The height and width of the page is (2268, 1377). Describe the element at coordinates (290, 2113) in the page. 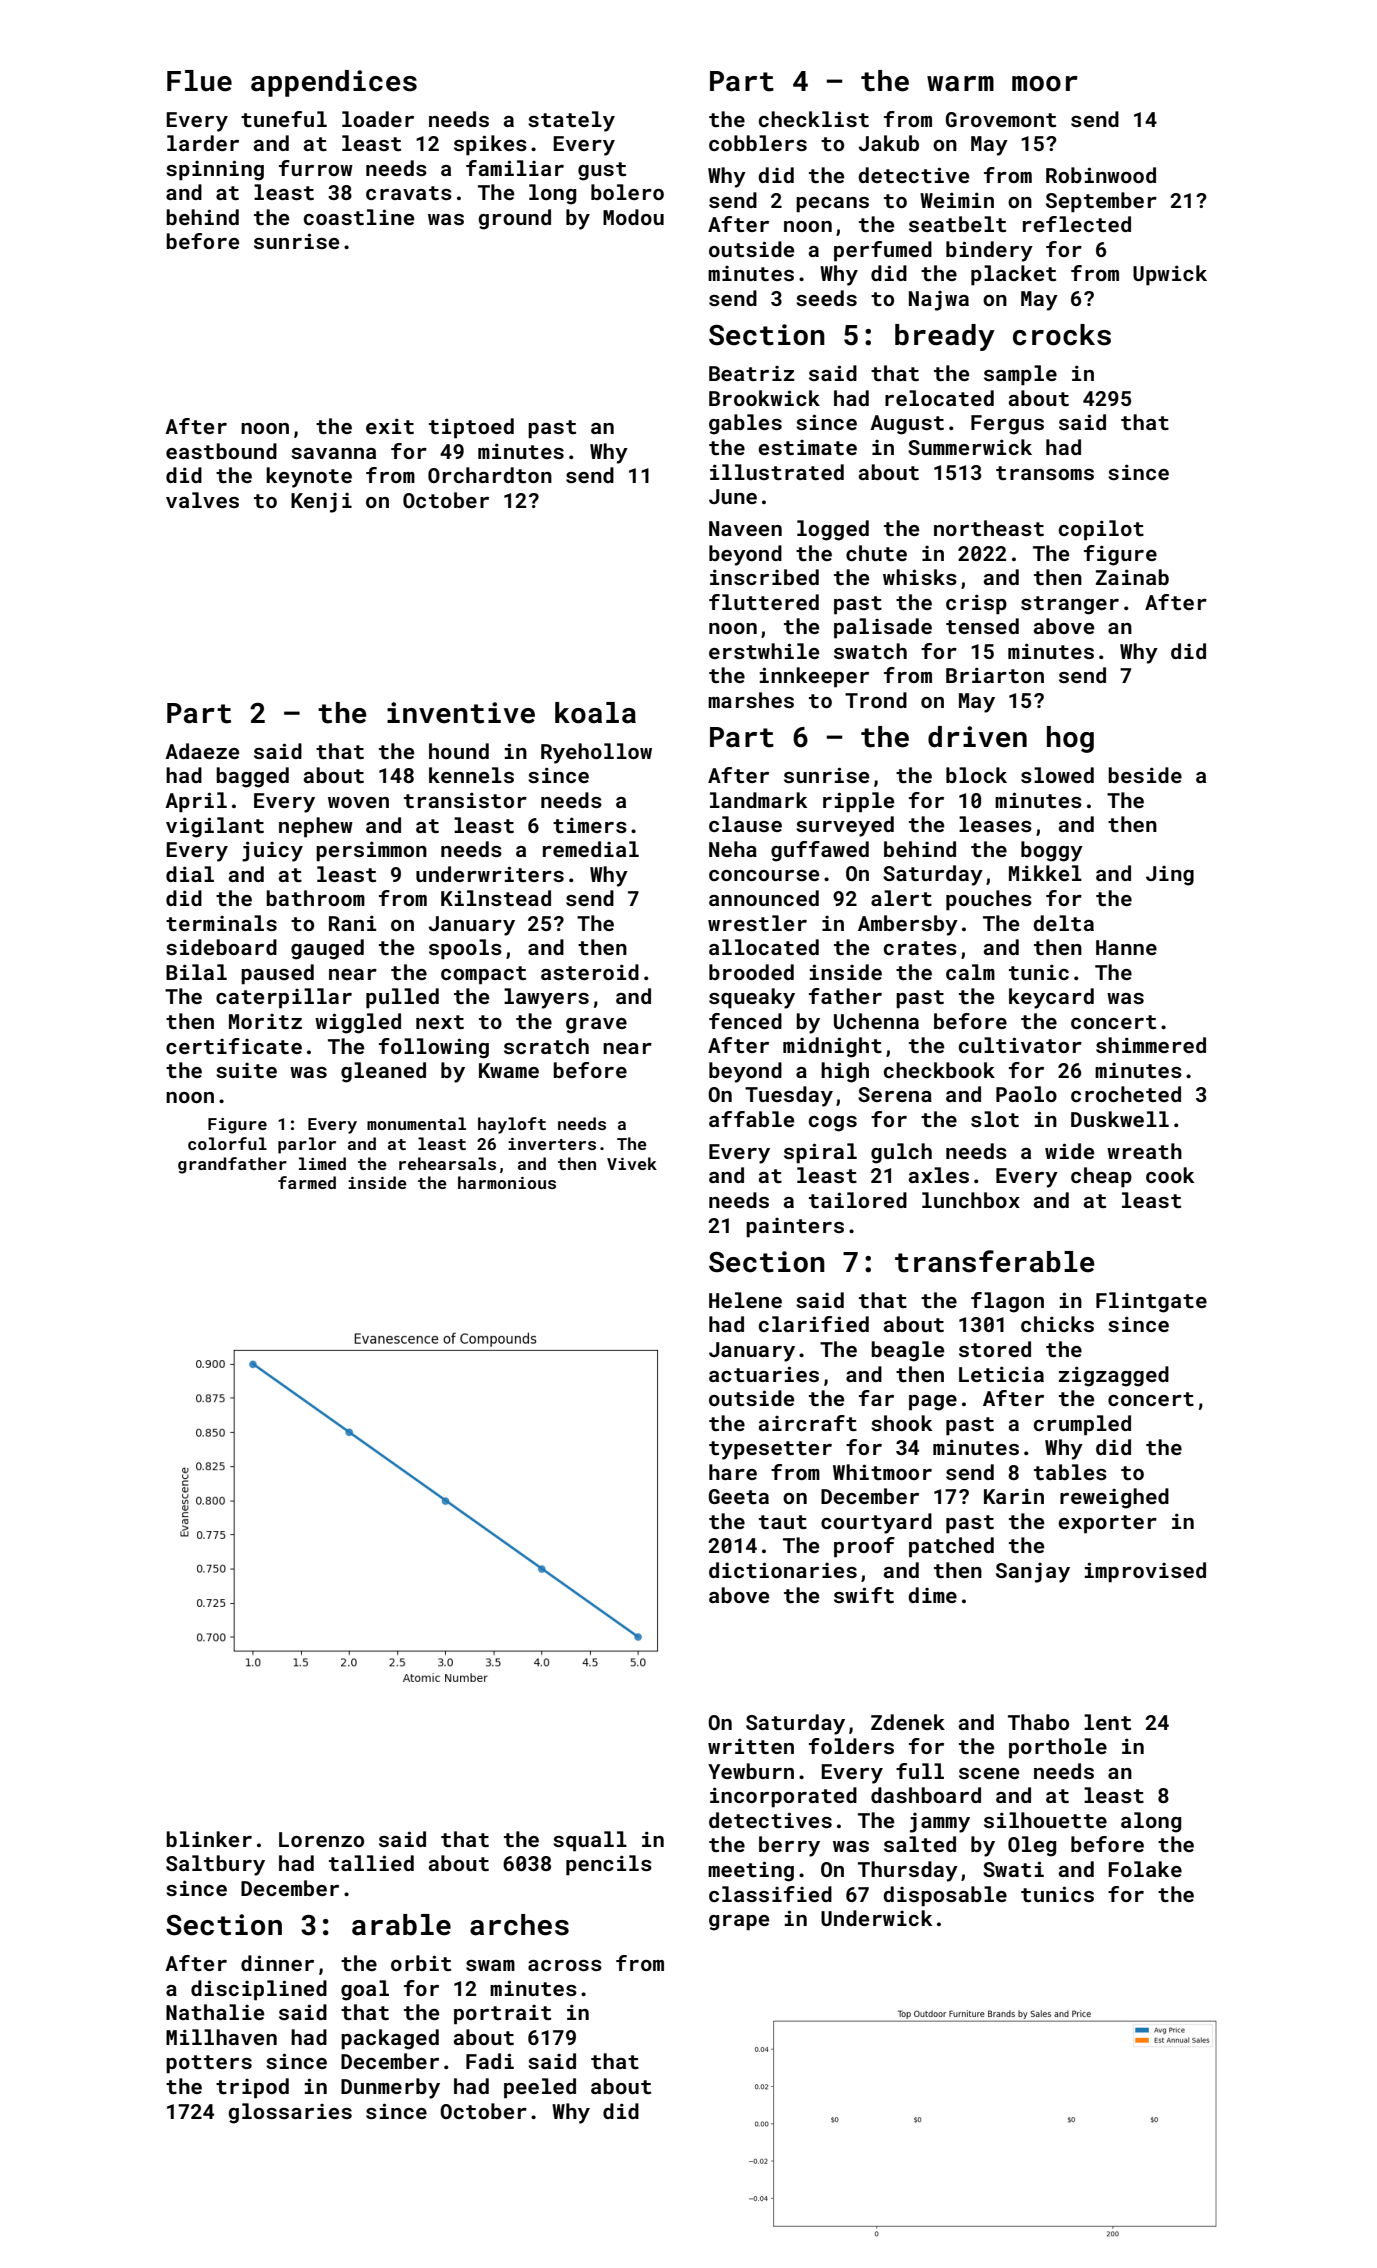

I see `glossaries` at that location.
